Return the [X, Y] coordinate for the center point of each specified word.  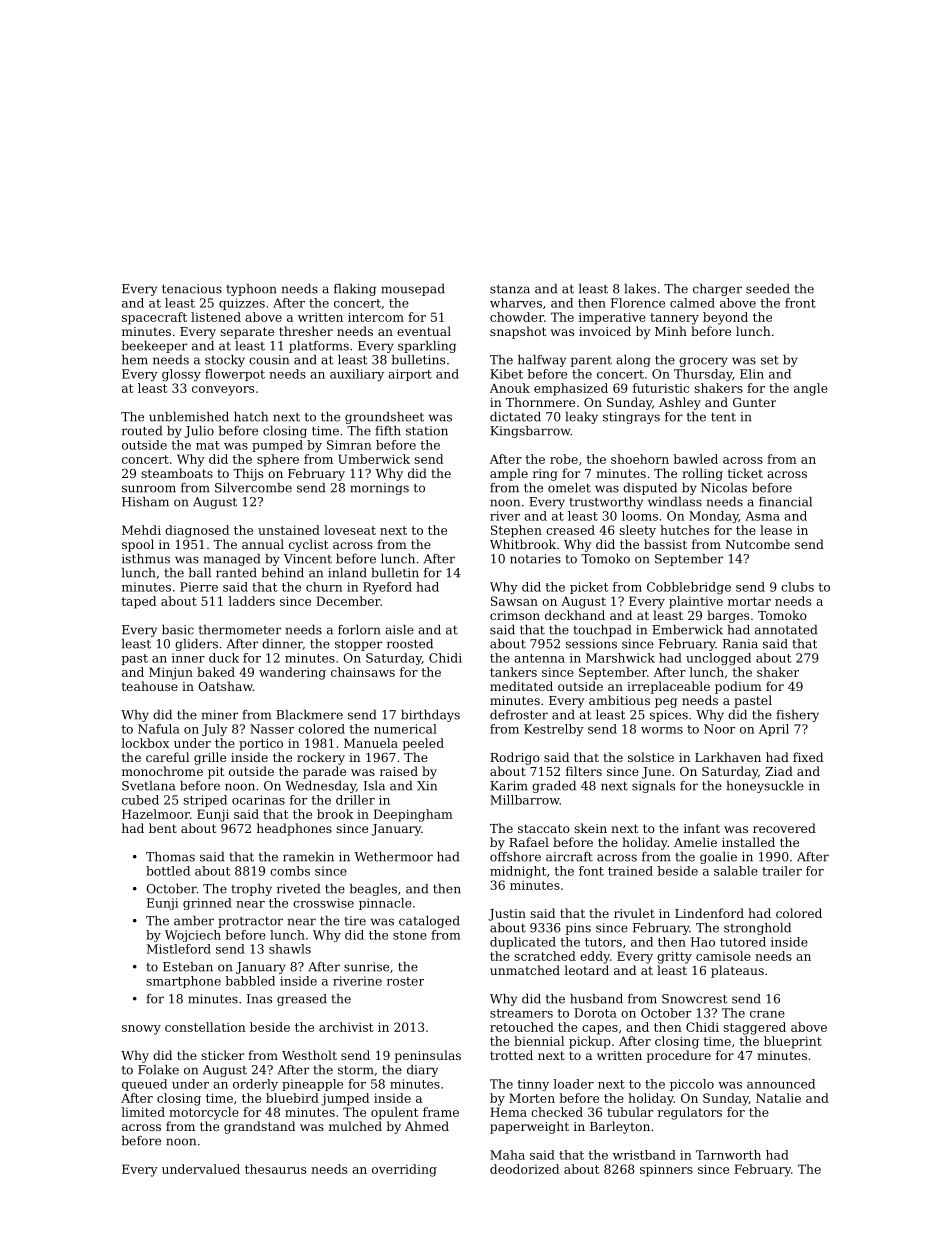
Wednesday [320, 787]
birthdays [430, 716]
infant [702, 828]
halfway [542, 361]
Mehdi [141, 530]
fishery [798, 716]
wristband [644, 1155]
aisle [399, 630]
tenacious [192, 289]
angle [811, 389]
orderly [255, 1085]
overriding [404, 1170]
